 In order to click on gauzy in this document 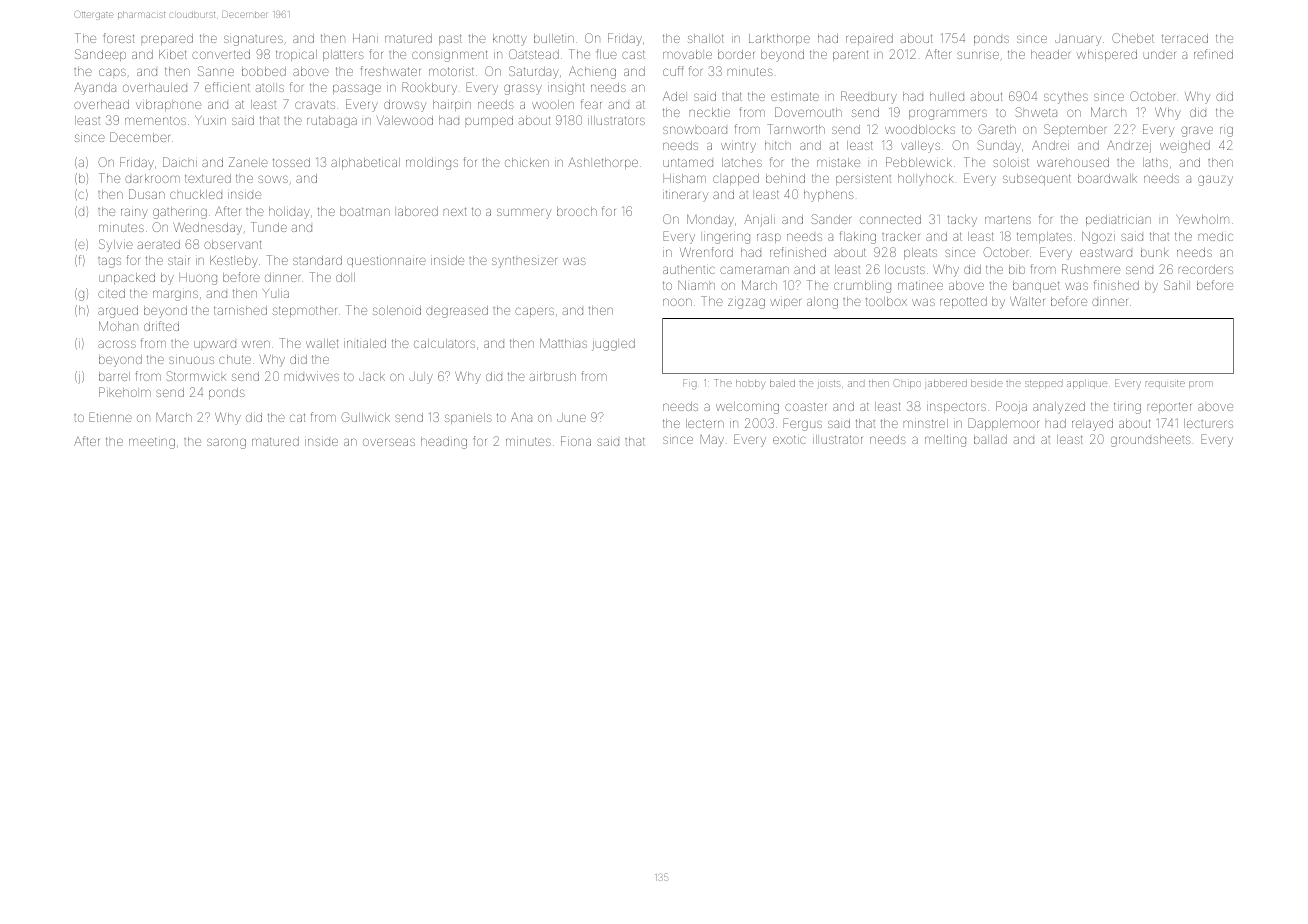, I will do `click(1215, 180)`.
